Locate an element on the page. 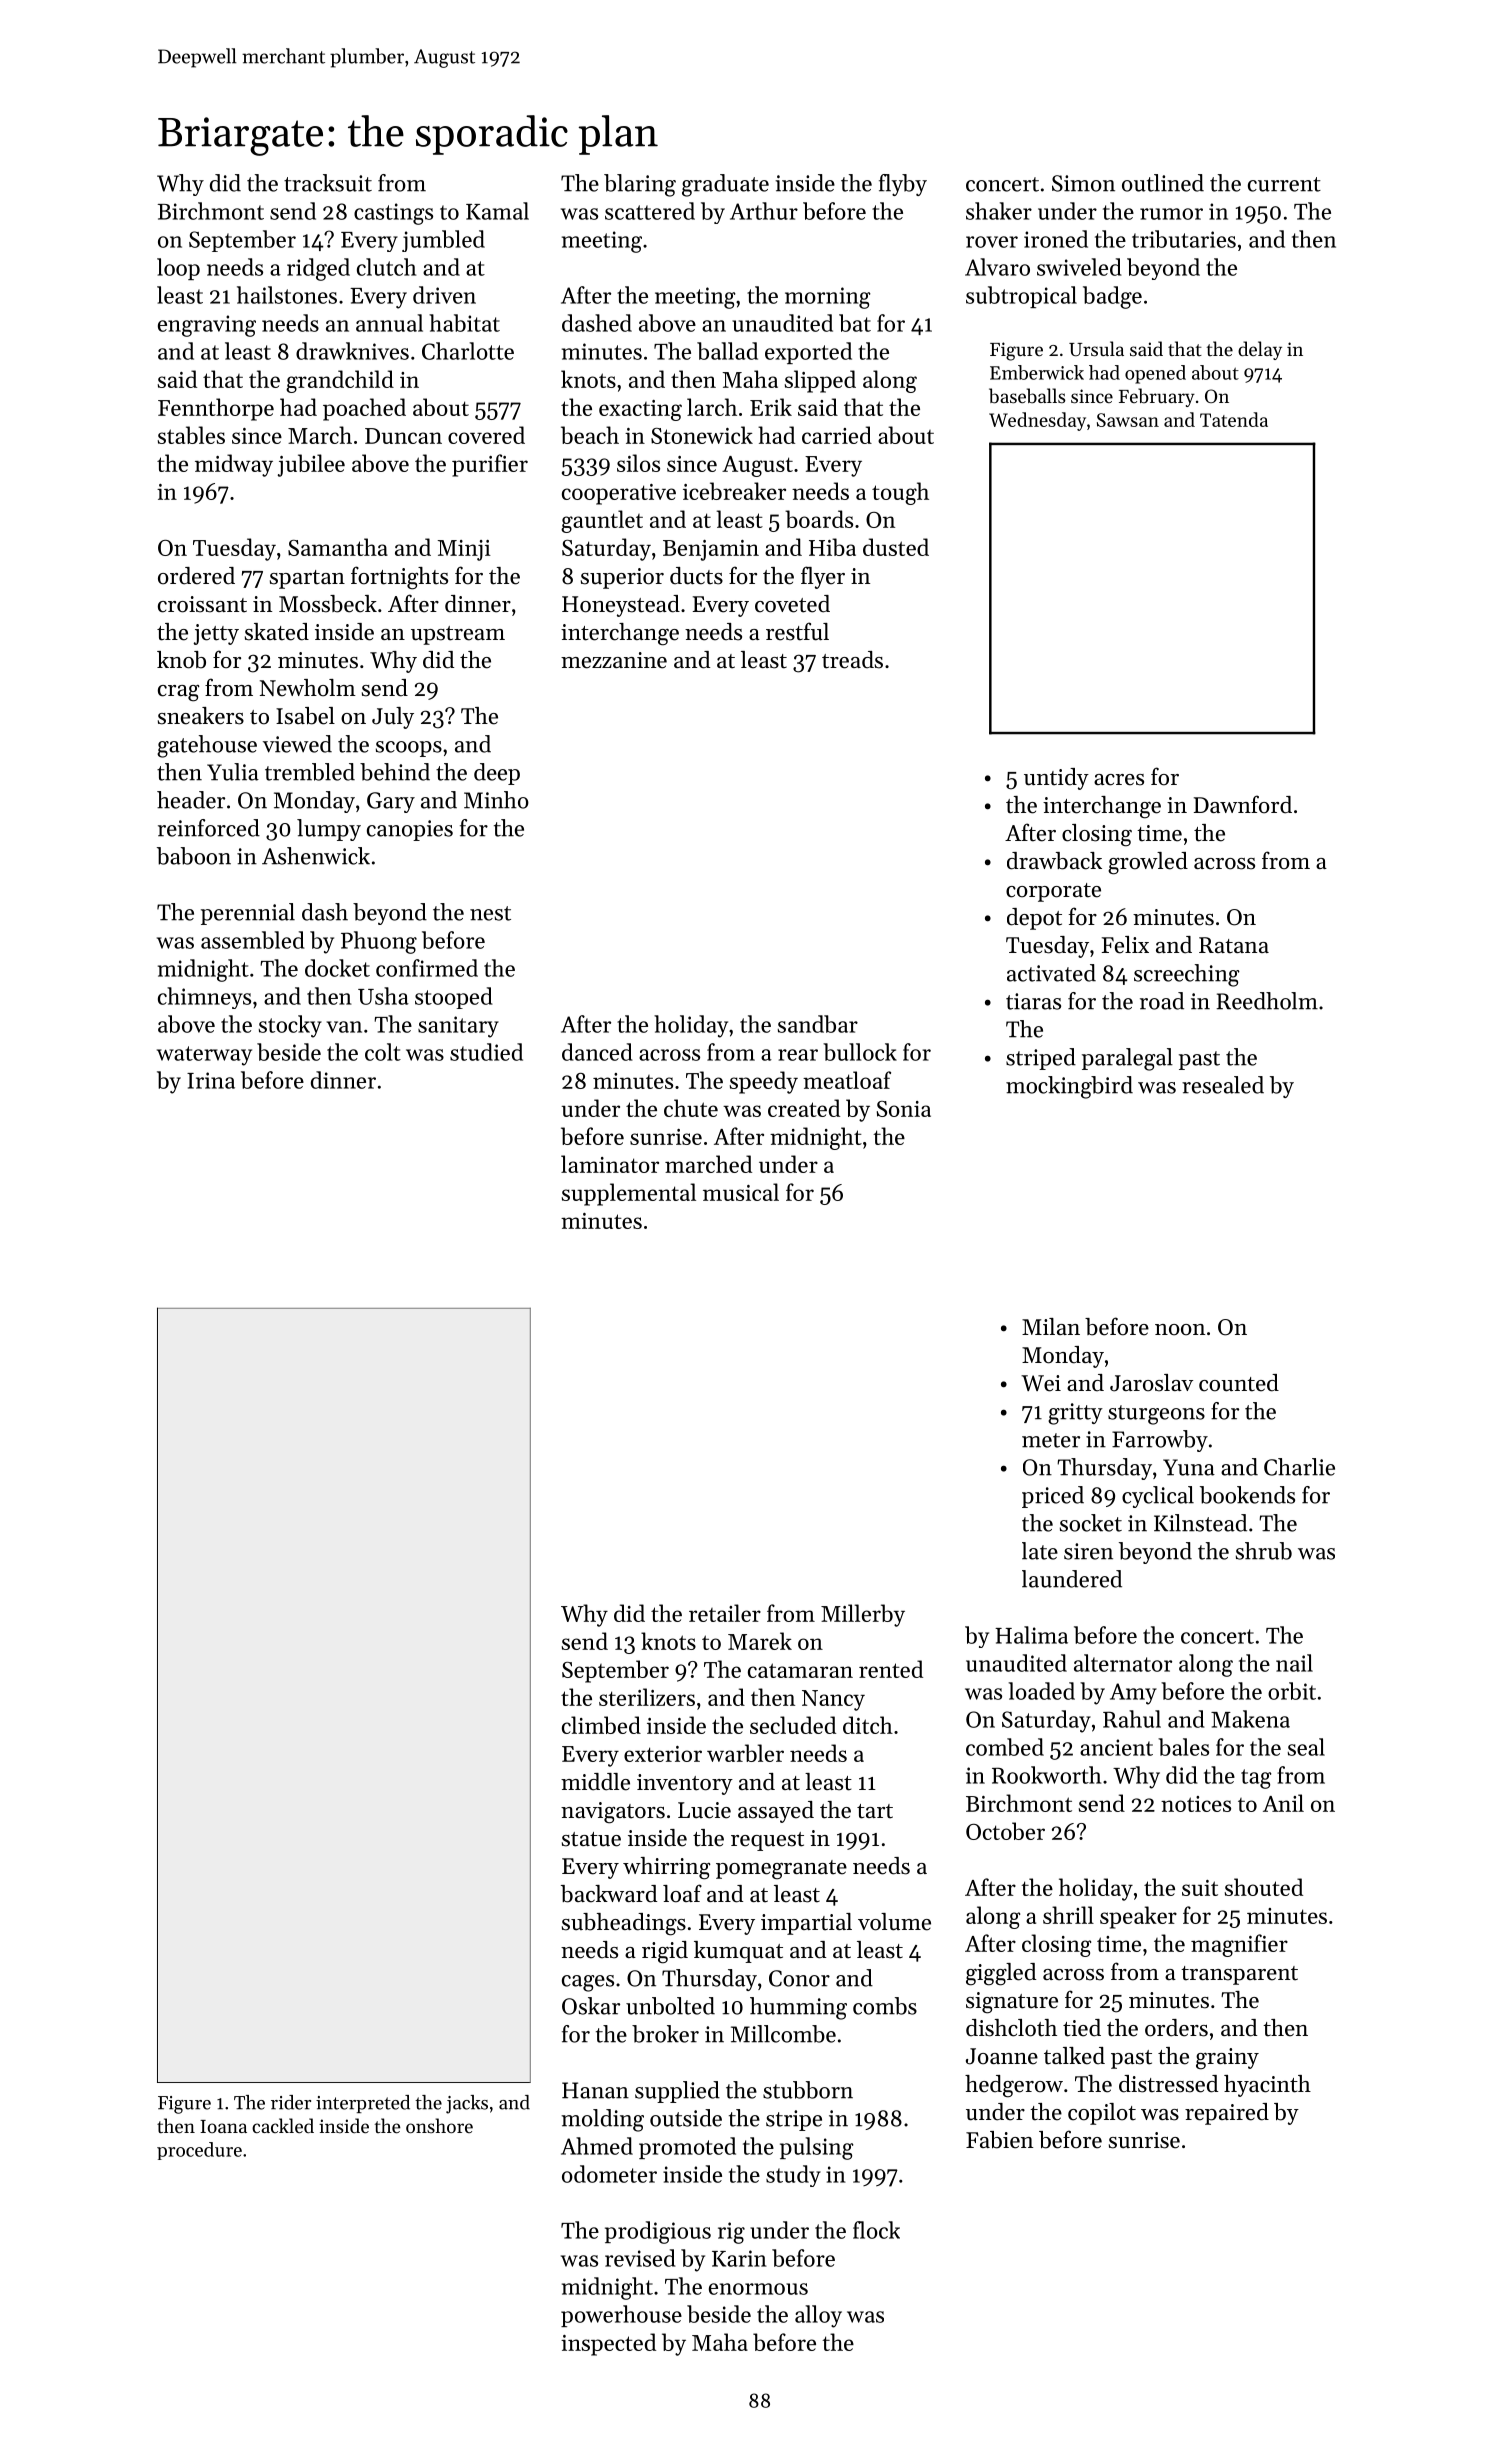  alternator is located at coordinates (1123, 1663).
